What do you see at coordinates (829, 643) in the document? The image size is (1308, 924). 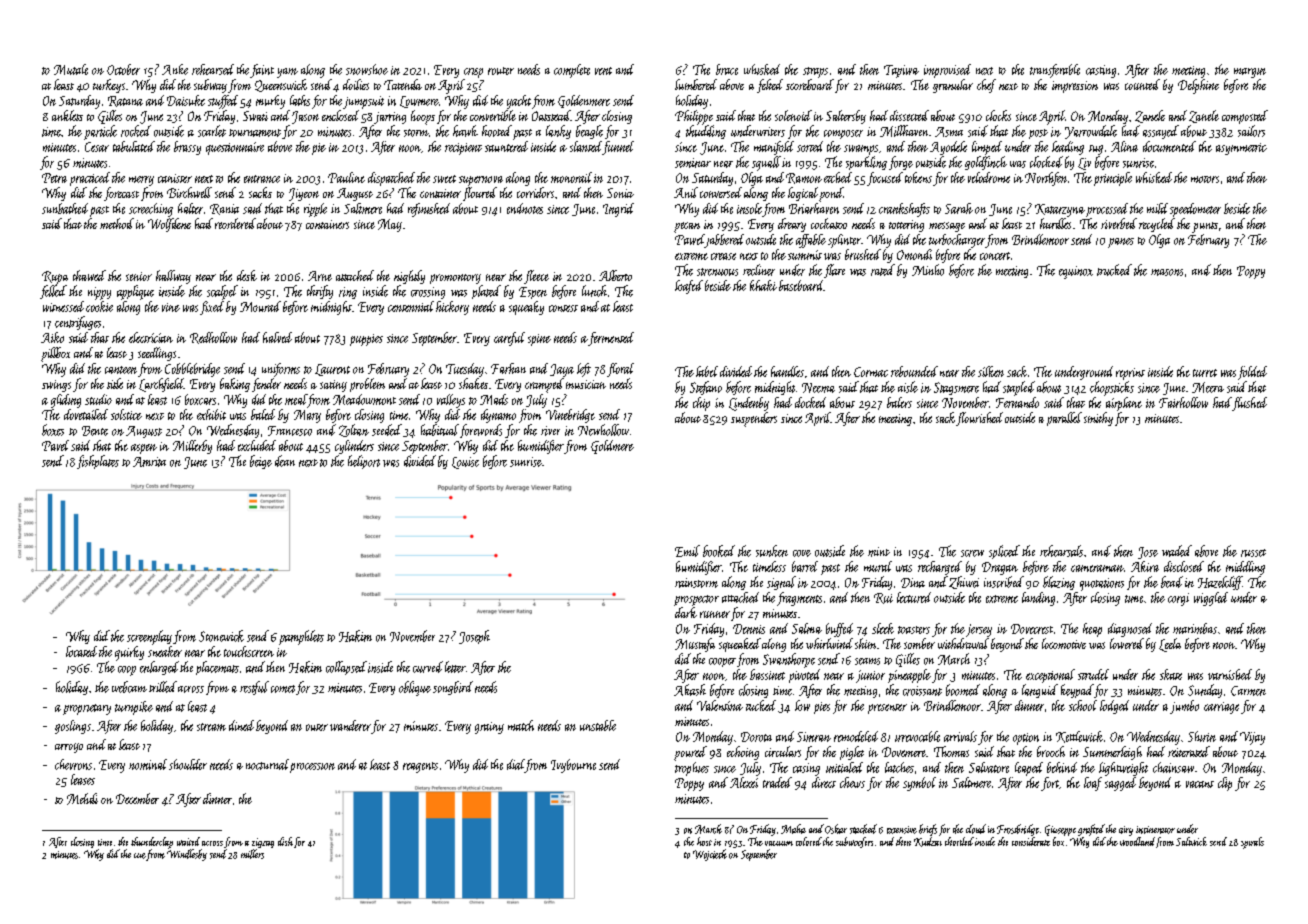 I see `whirlwind` at bounding box center [829, 643].
